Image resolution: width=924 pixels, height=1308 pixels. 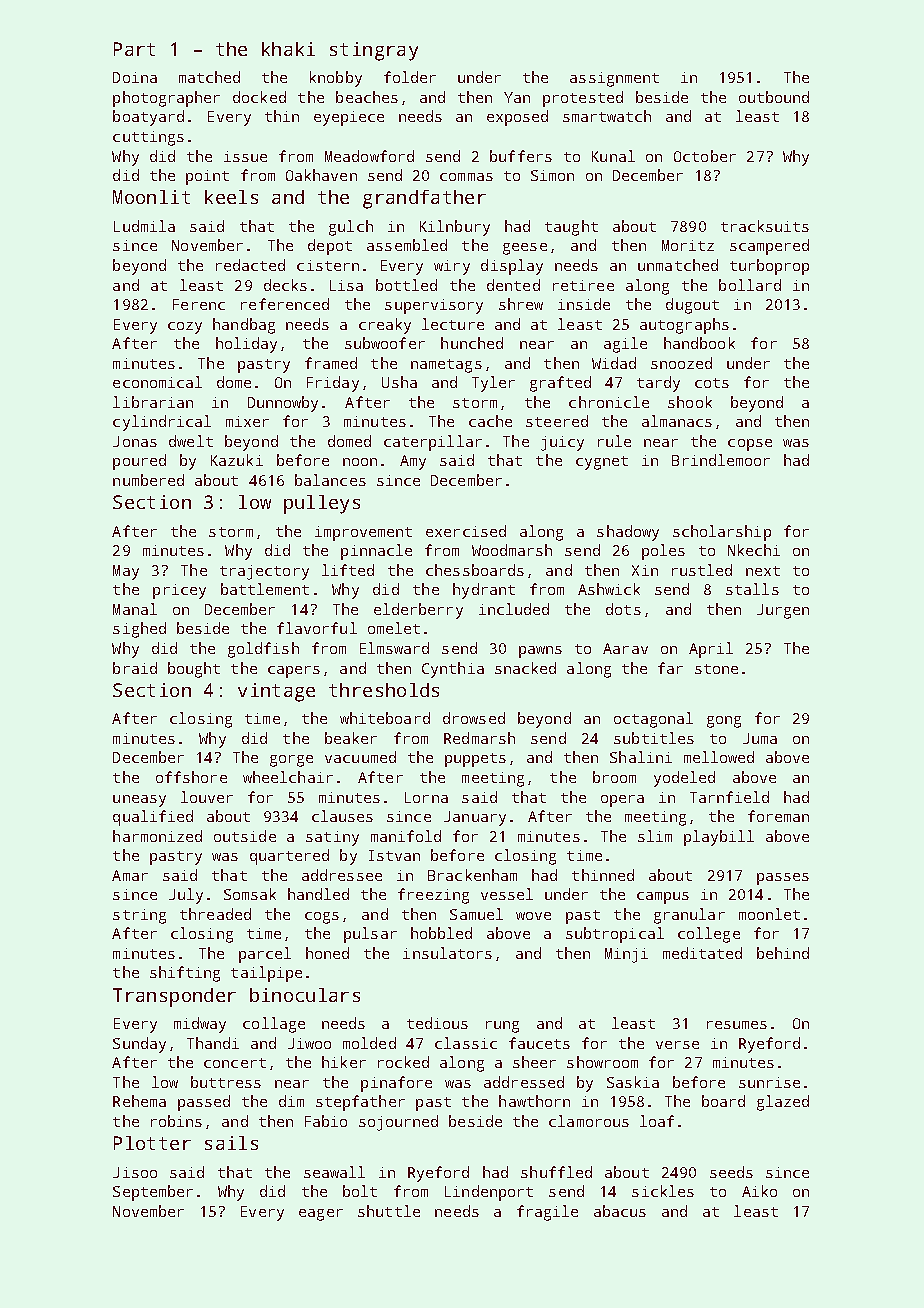 I want to click on Saskia, so click(x=633, y=1082).
